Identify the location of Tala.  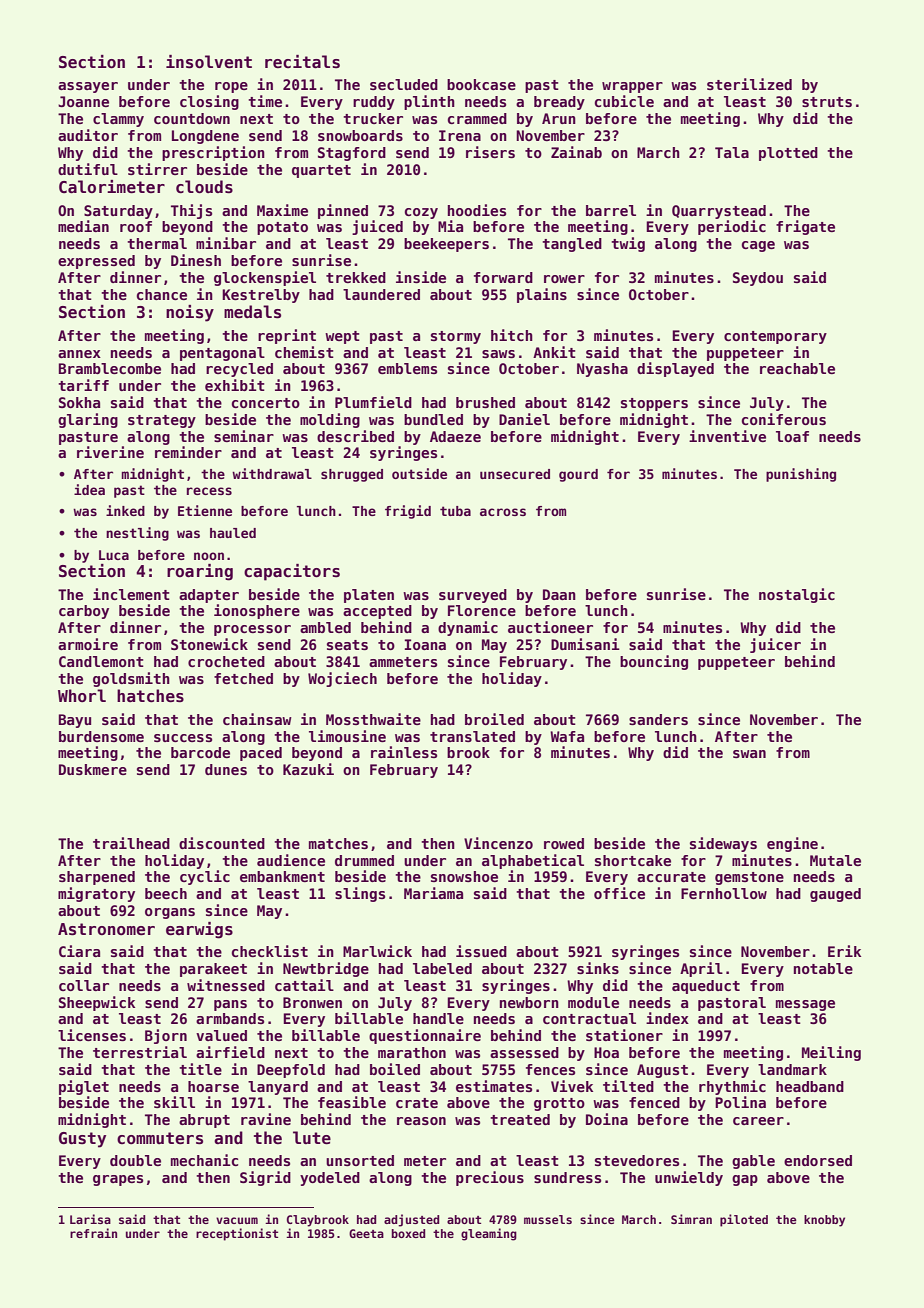
(732, 152).
